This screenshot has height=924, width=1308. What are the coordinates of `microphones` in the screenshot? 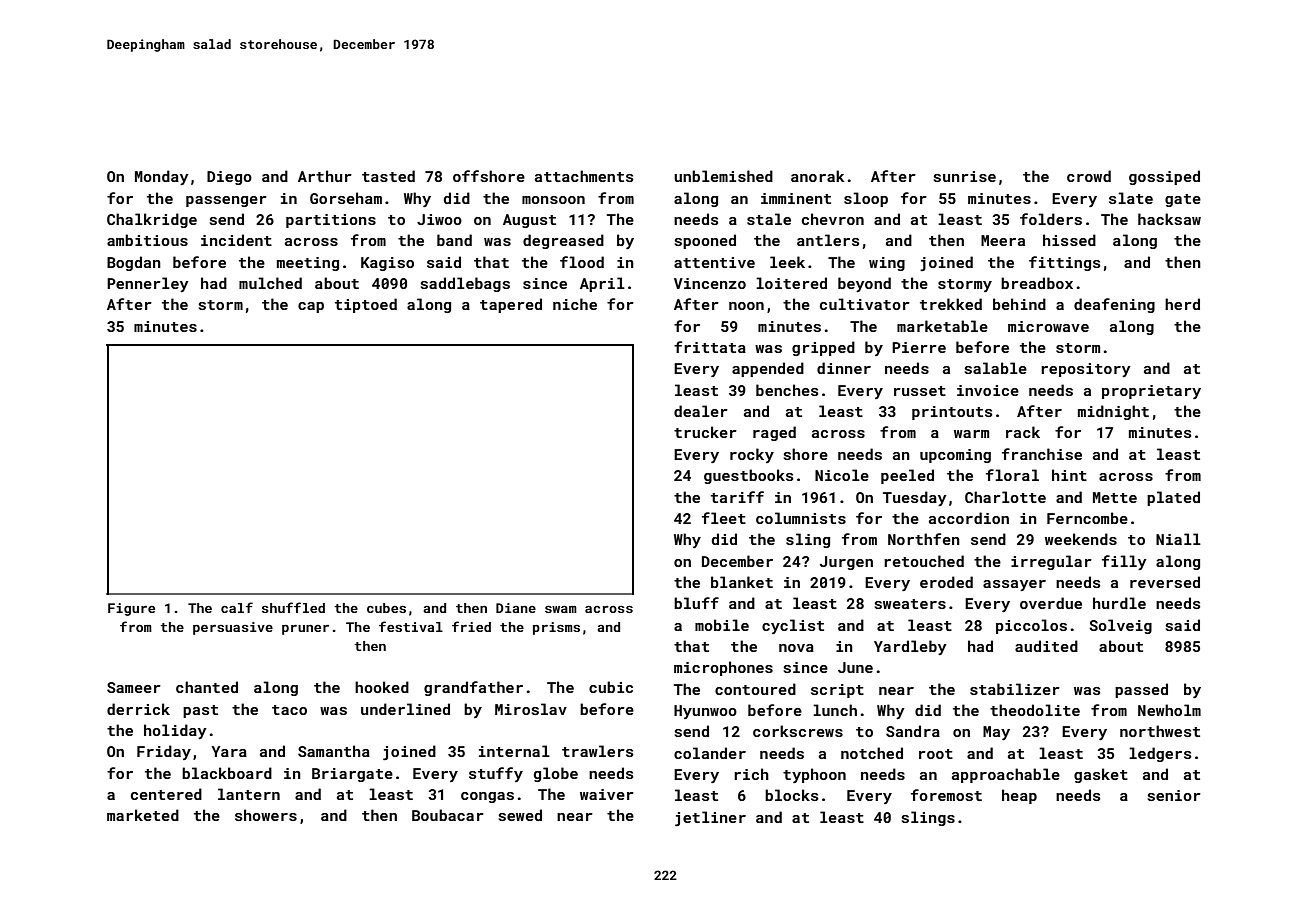 It's located at (723, 668).
